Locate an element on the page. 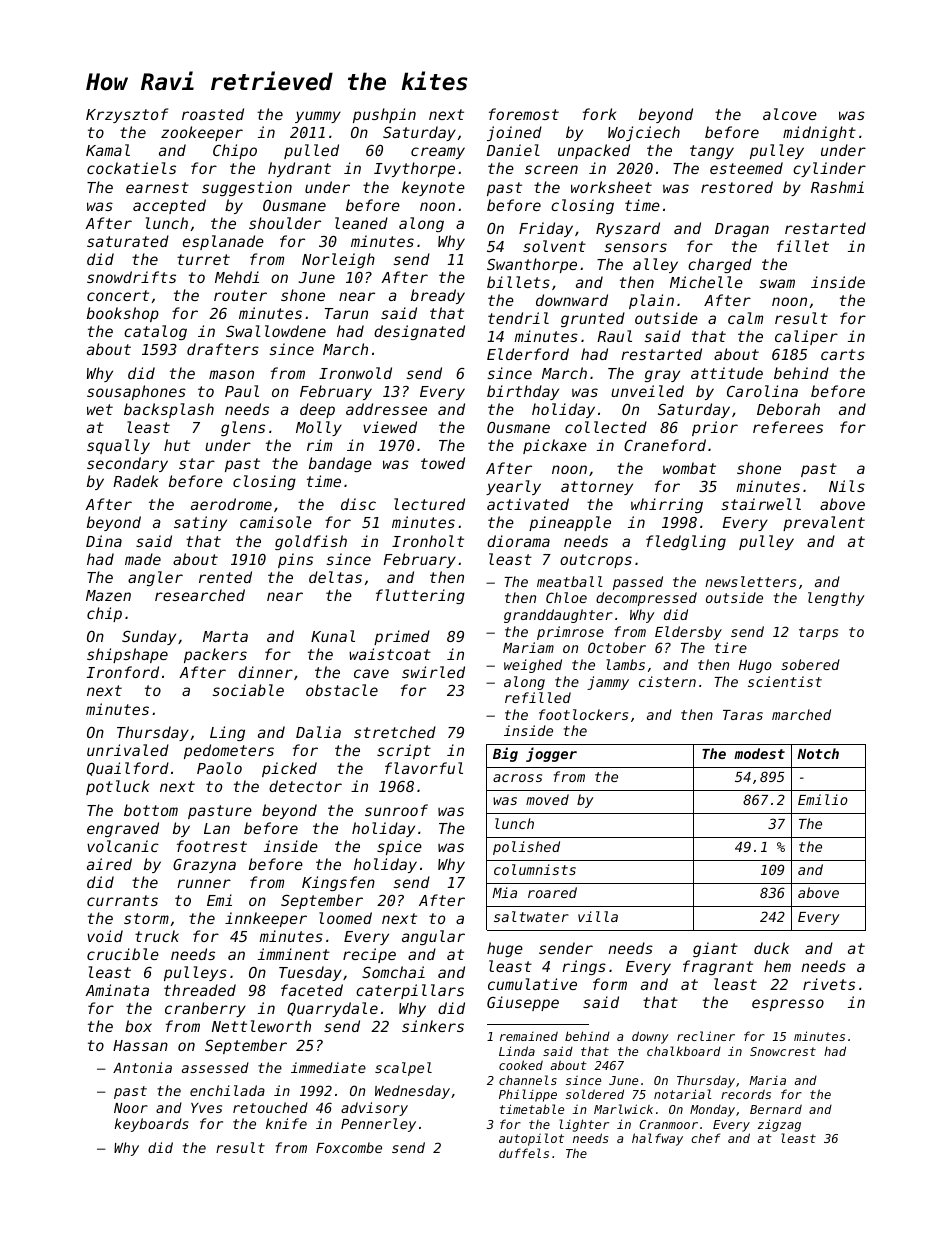 The image size is (952, 1233). Taras is located at coordinates (743, 715).
